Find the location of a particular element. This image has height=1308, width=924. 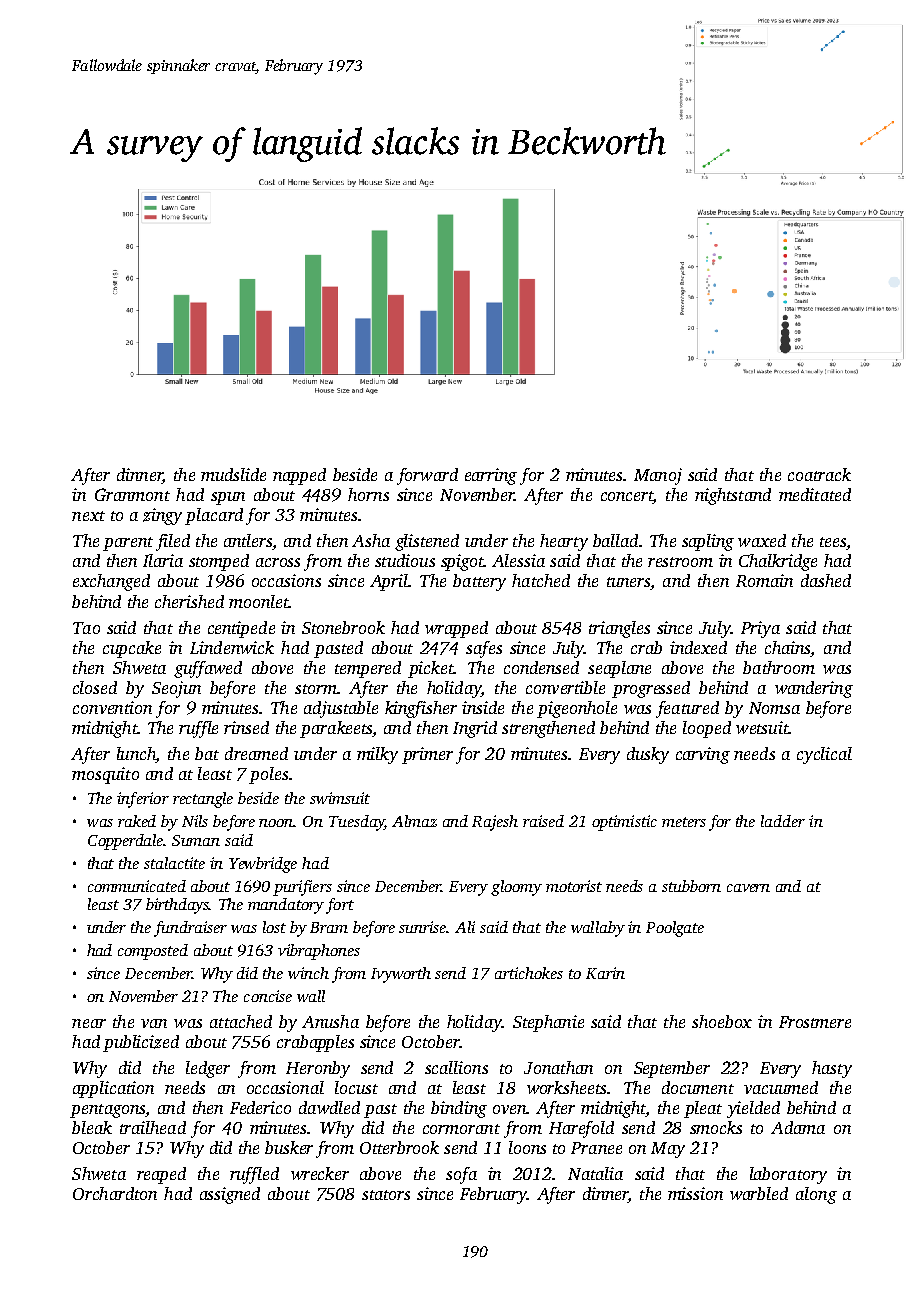

next is located at coordinates (88, 516).
